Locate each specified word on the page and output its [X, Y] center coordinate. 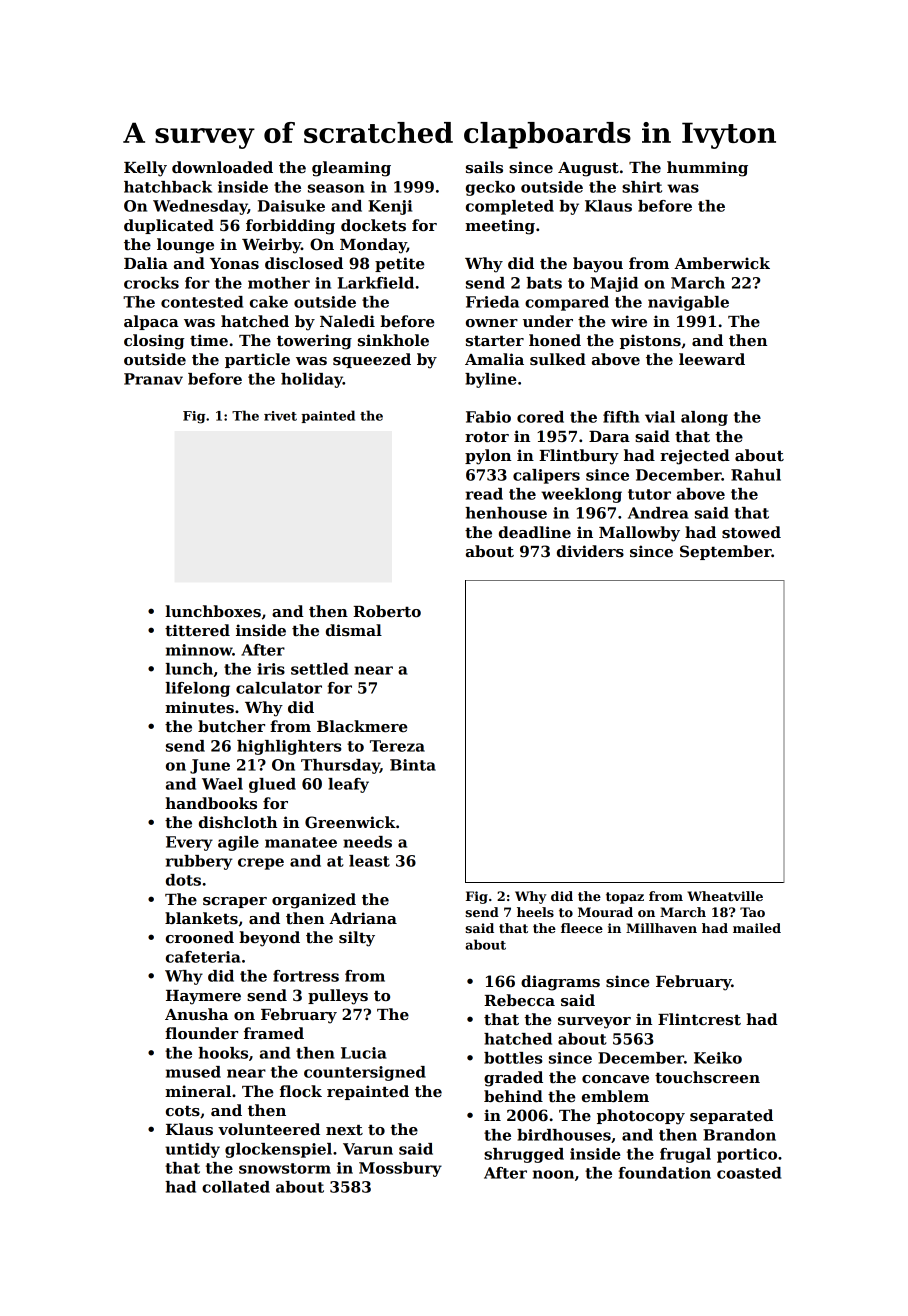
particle [257, 360]
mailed [757, 928]
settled [319, 669]
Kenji [390, 207]
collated [236, 1187]
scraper [235, 902]
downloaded [222, 167]
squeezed [372, 360]
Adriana [363, 918]
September [726, 552]
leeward [712, 359]
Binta [413, 765]
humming [707, 169]
